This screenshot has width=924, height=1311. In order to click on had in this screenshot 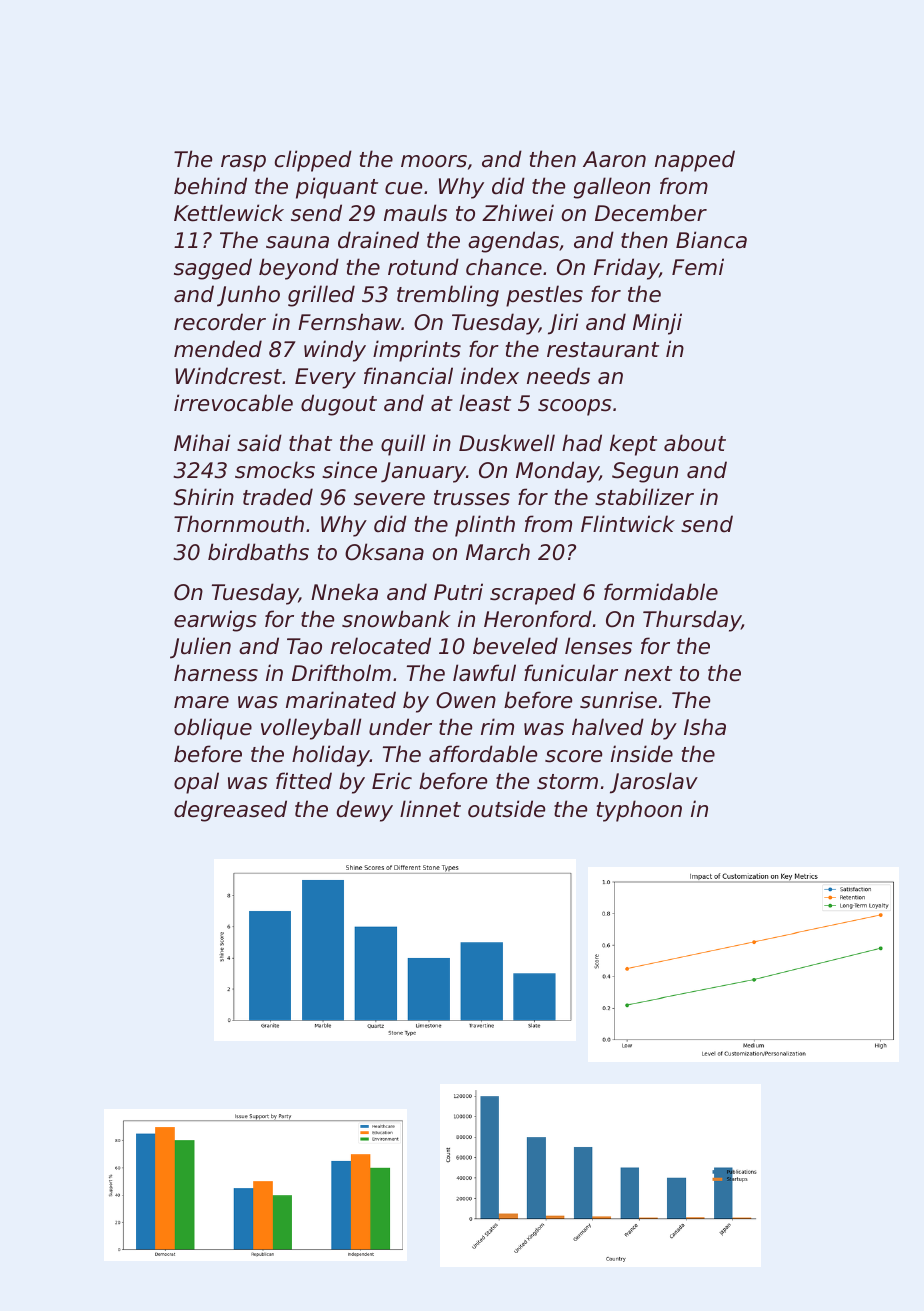, I will do `click(582, 443)`.
